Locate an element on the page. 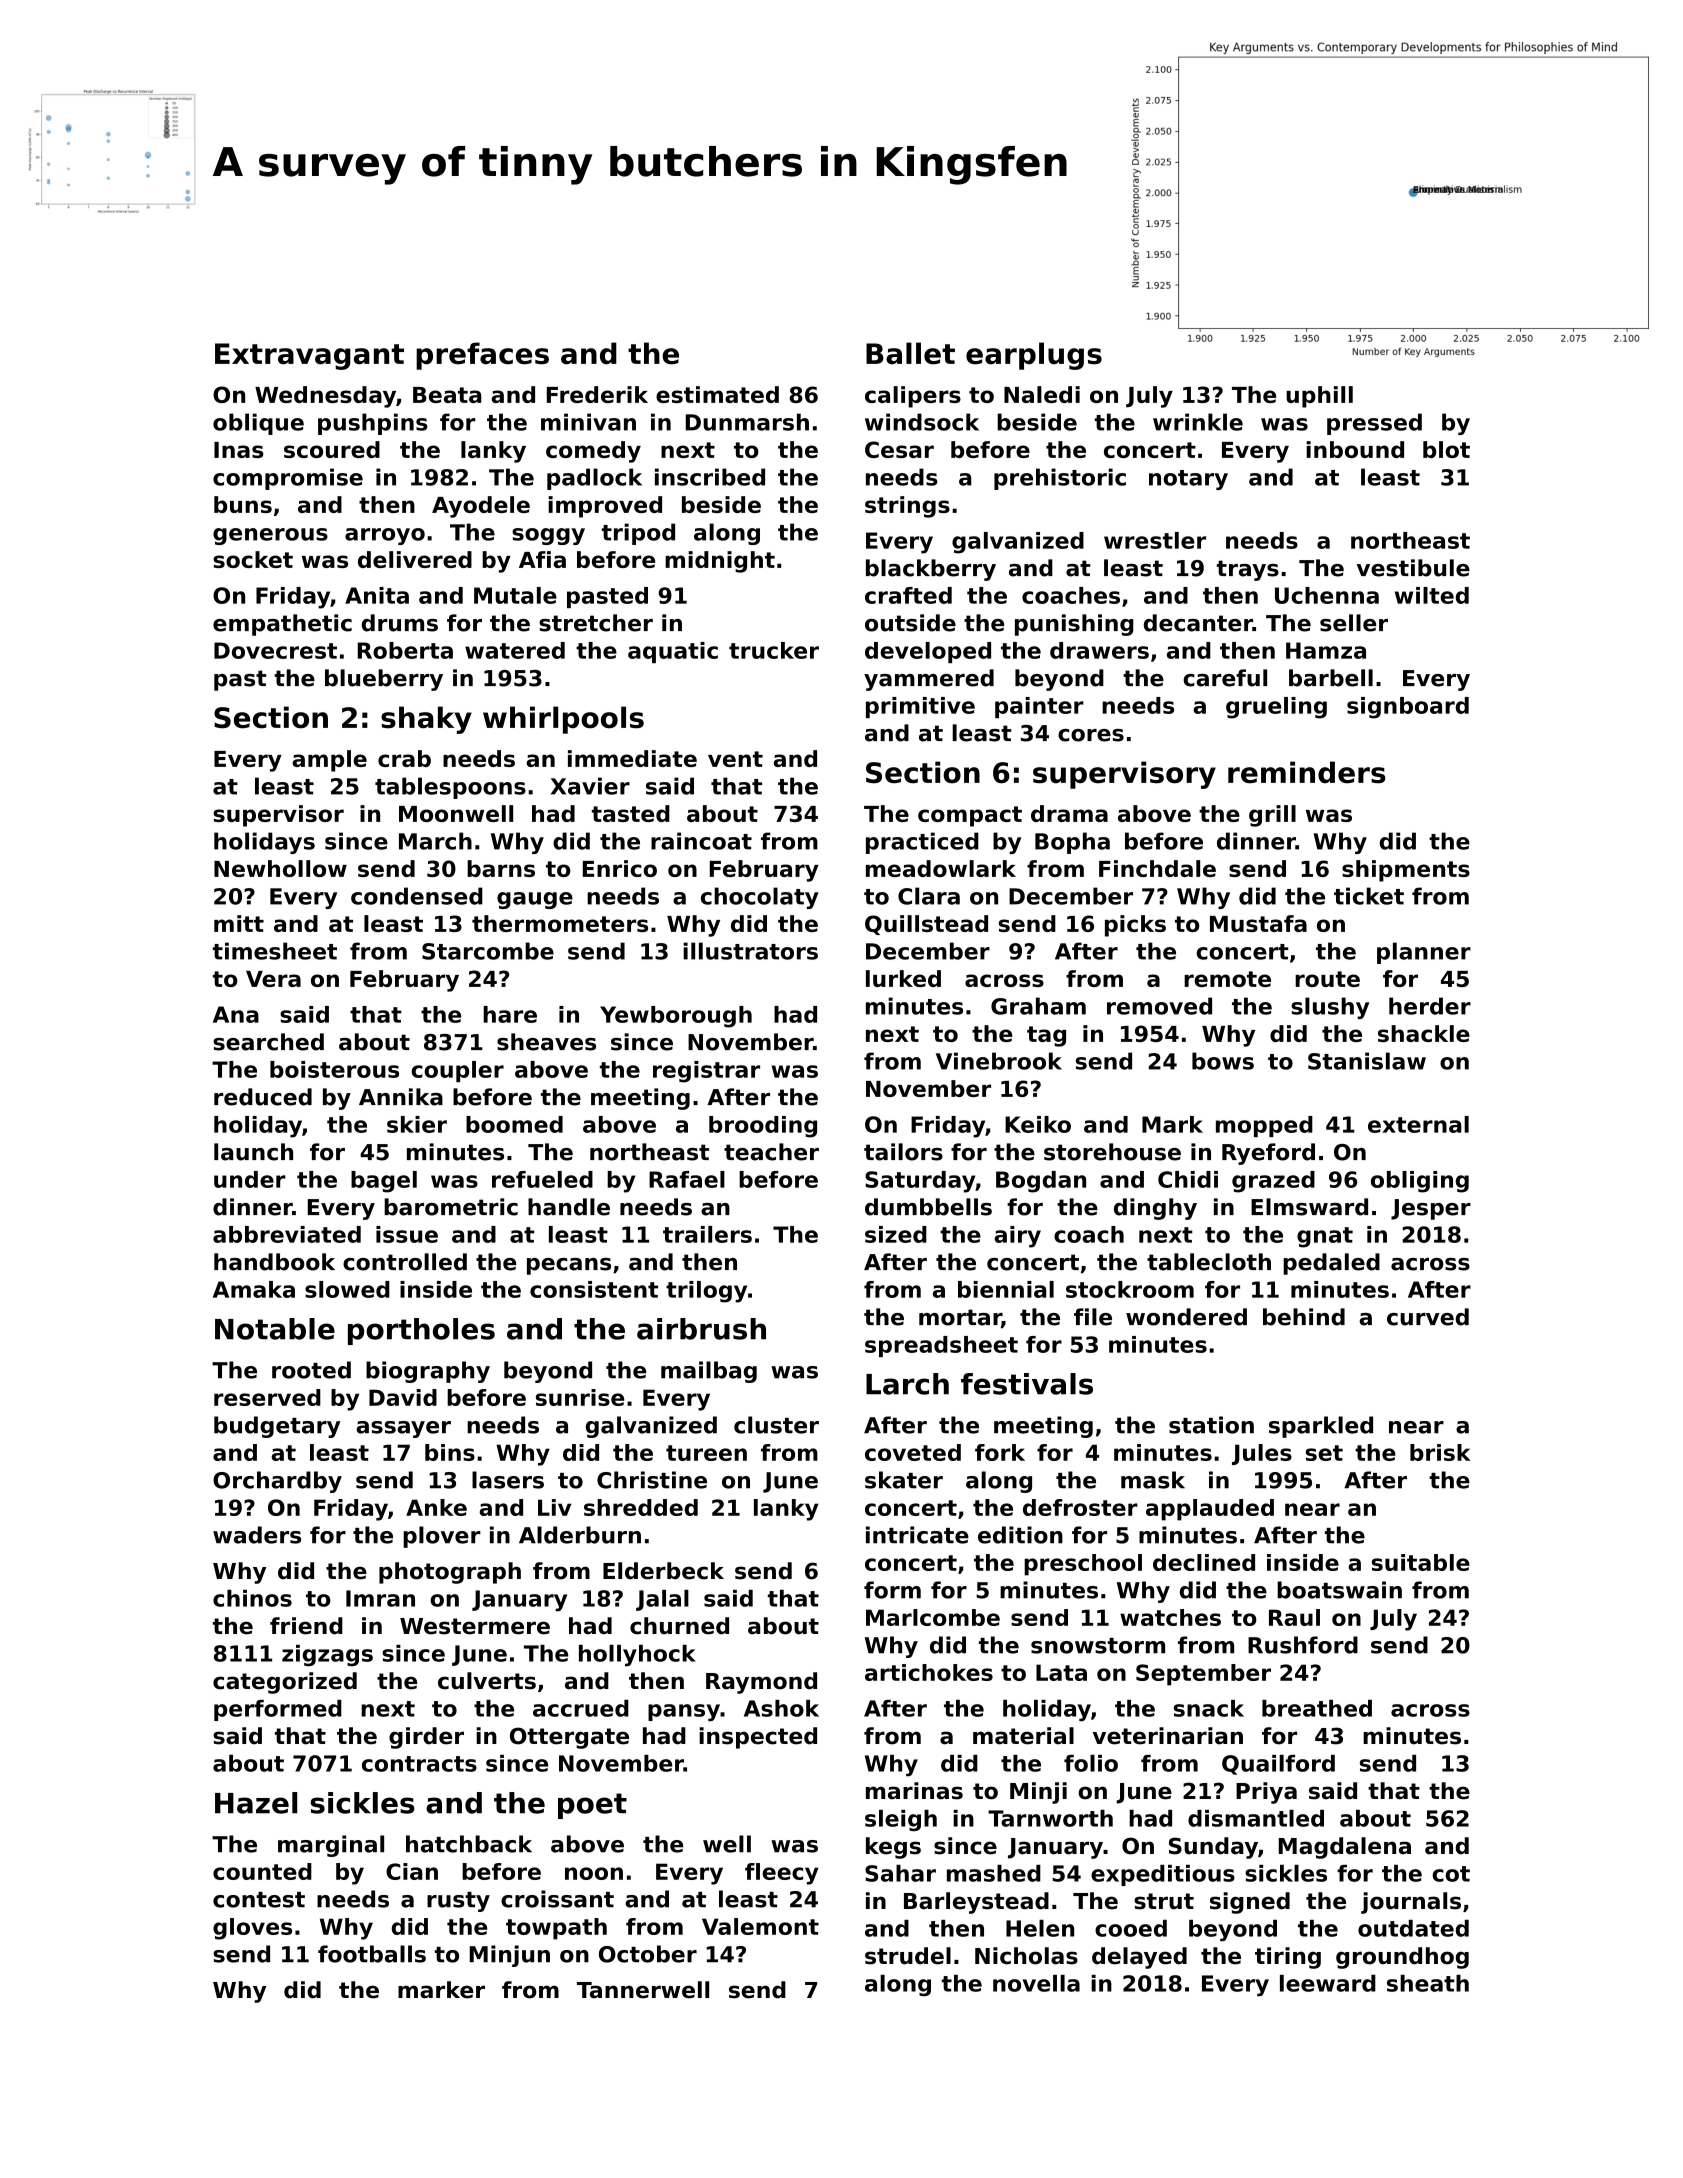 The width and height of the document is (1683, 2178). categorized is located at coordinates (285, 1683).
